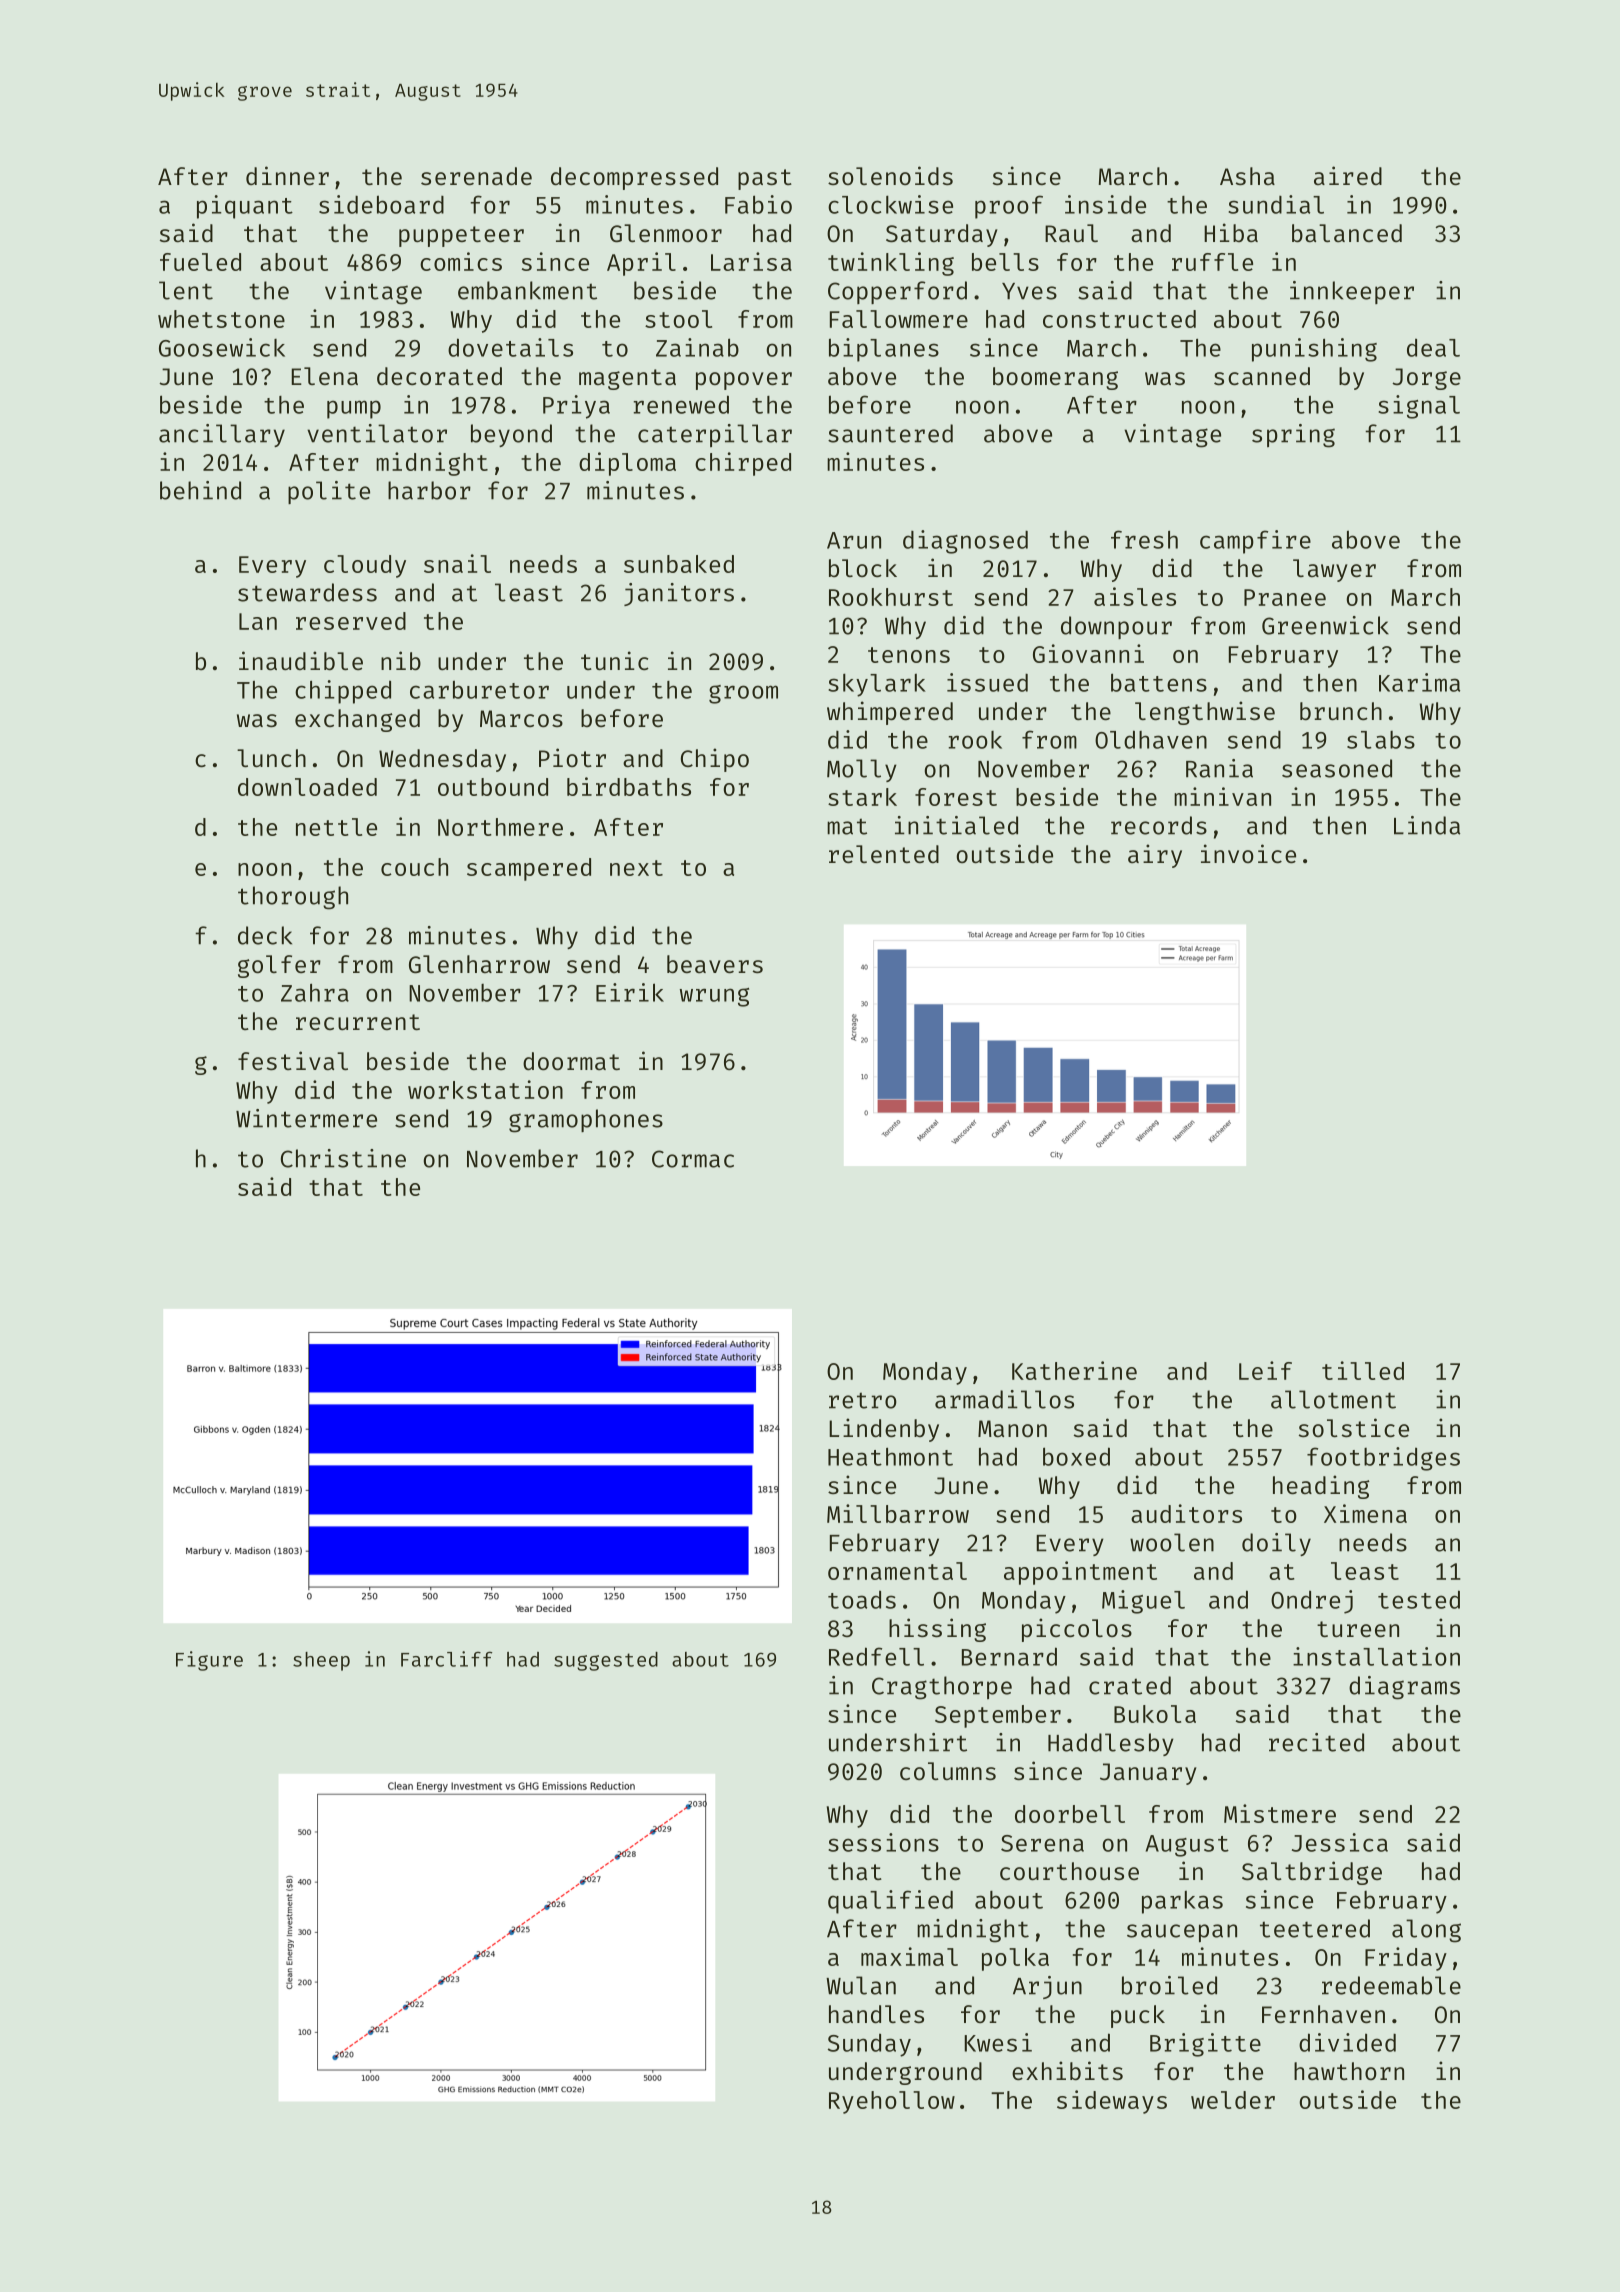  I want to click on invoice, so click(1248, 853).
